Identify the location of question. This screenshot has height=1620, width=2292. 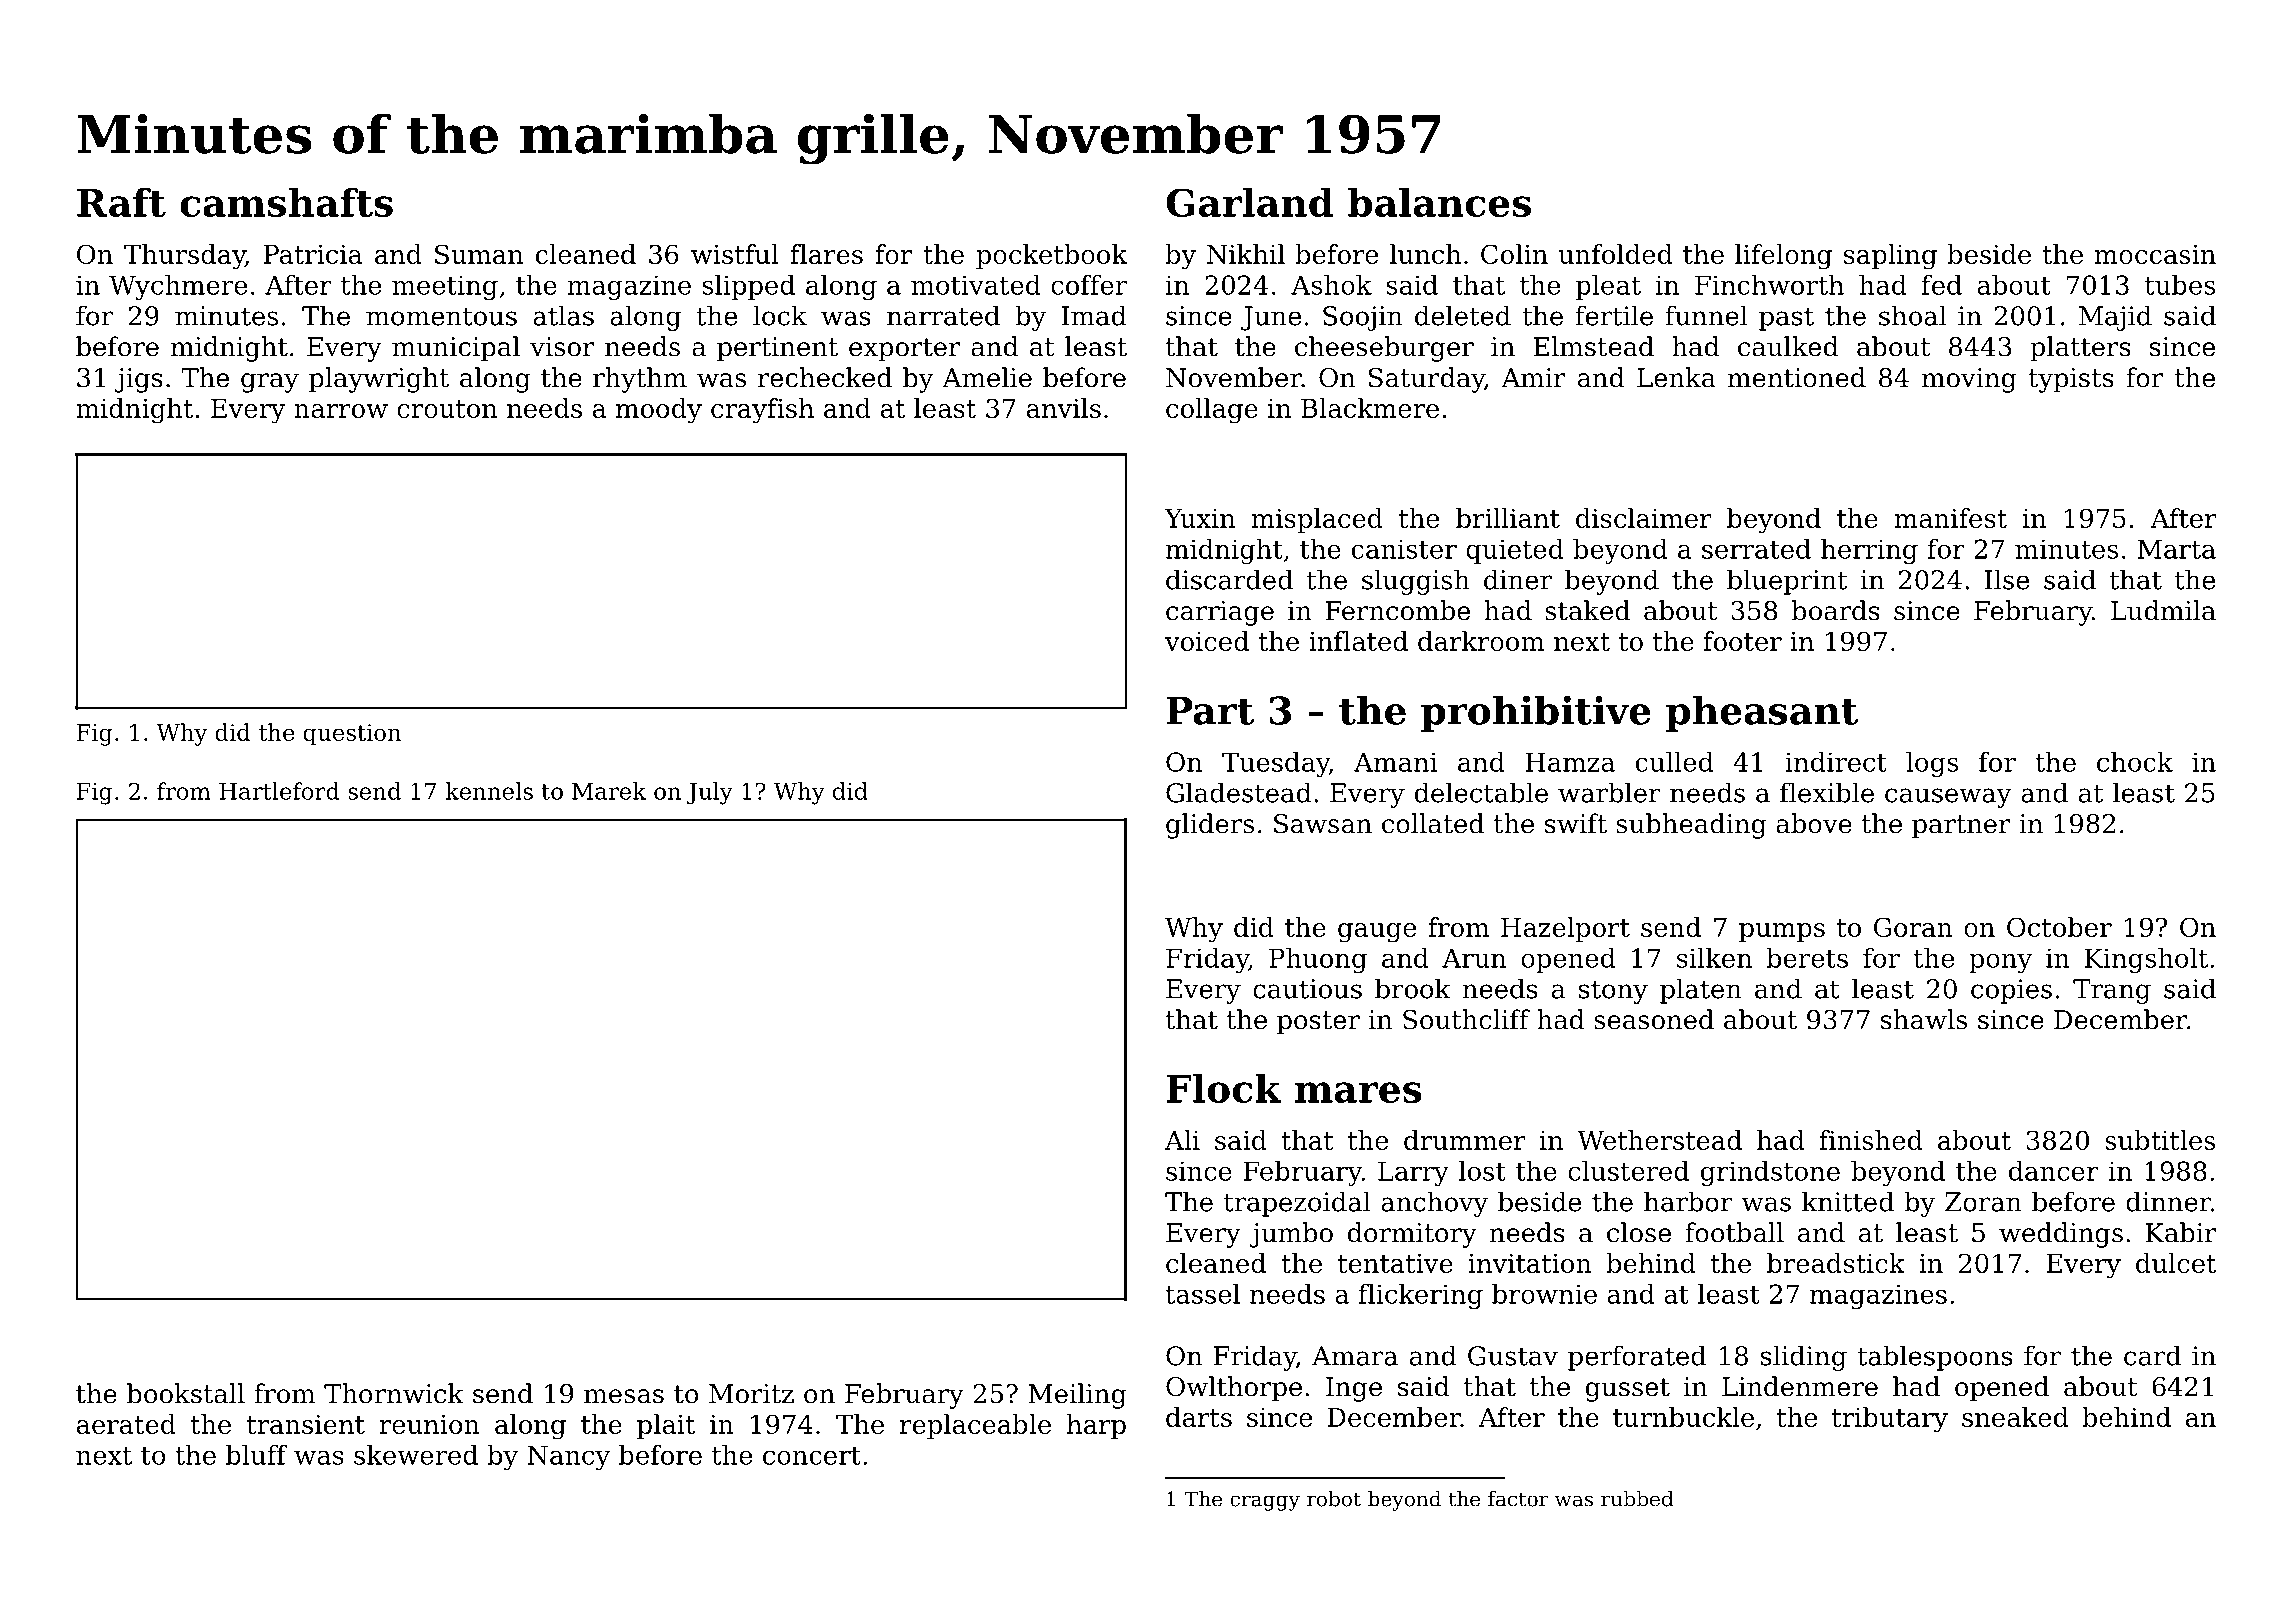
(352, 735).
